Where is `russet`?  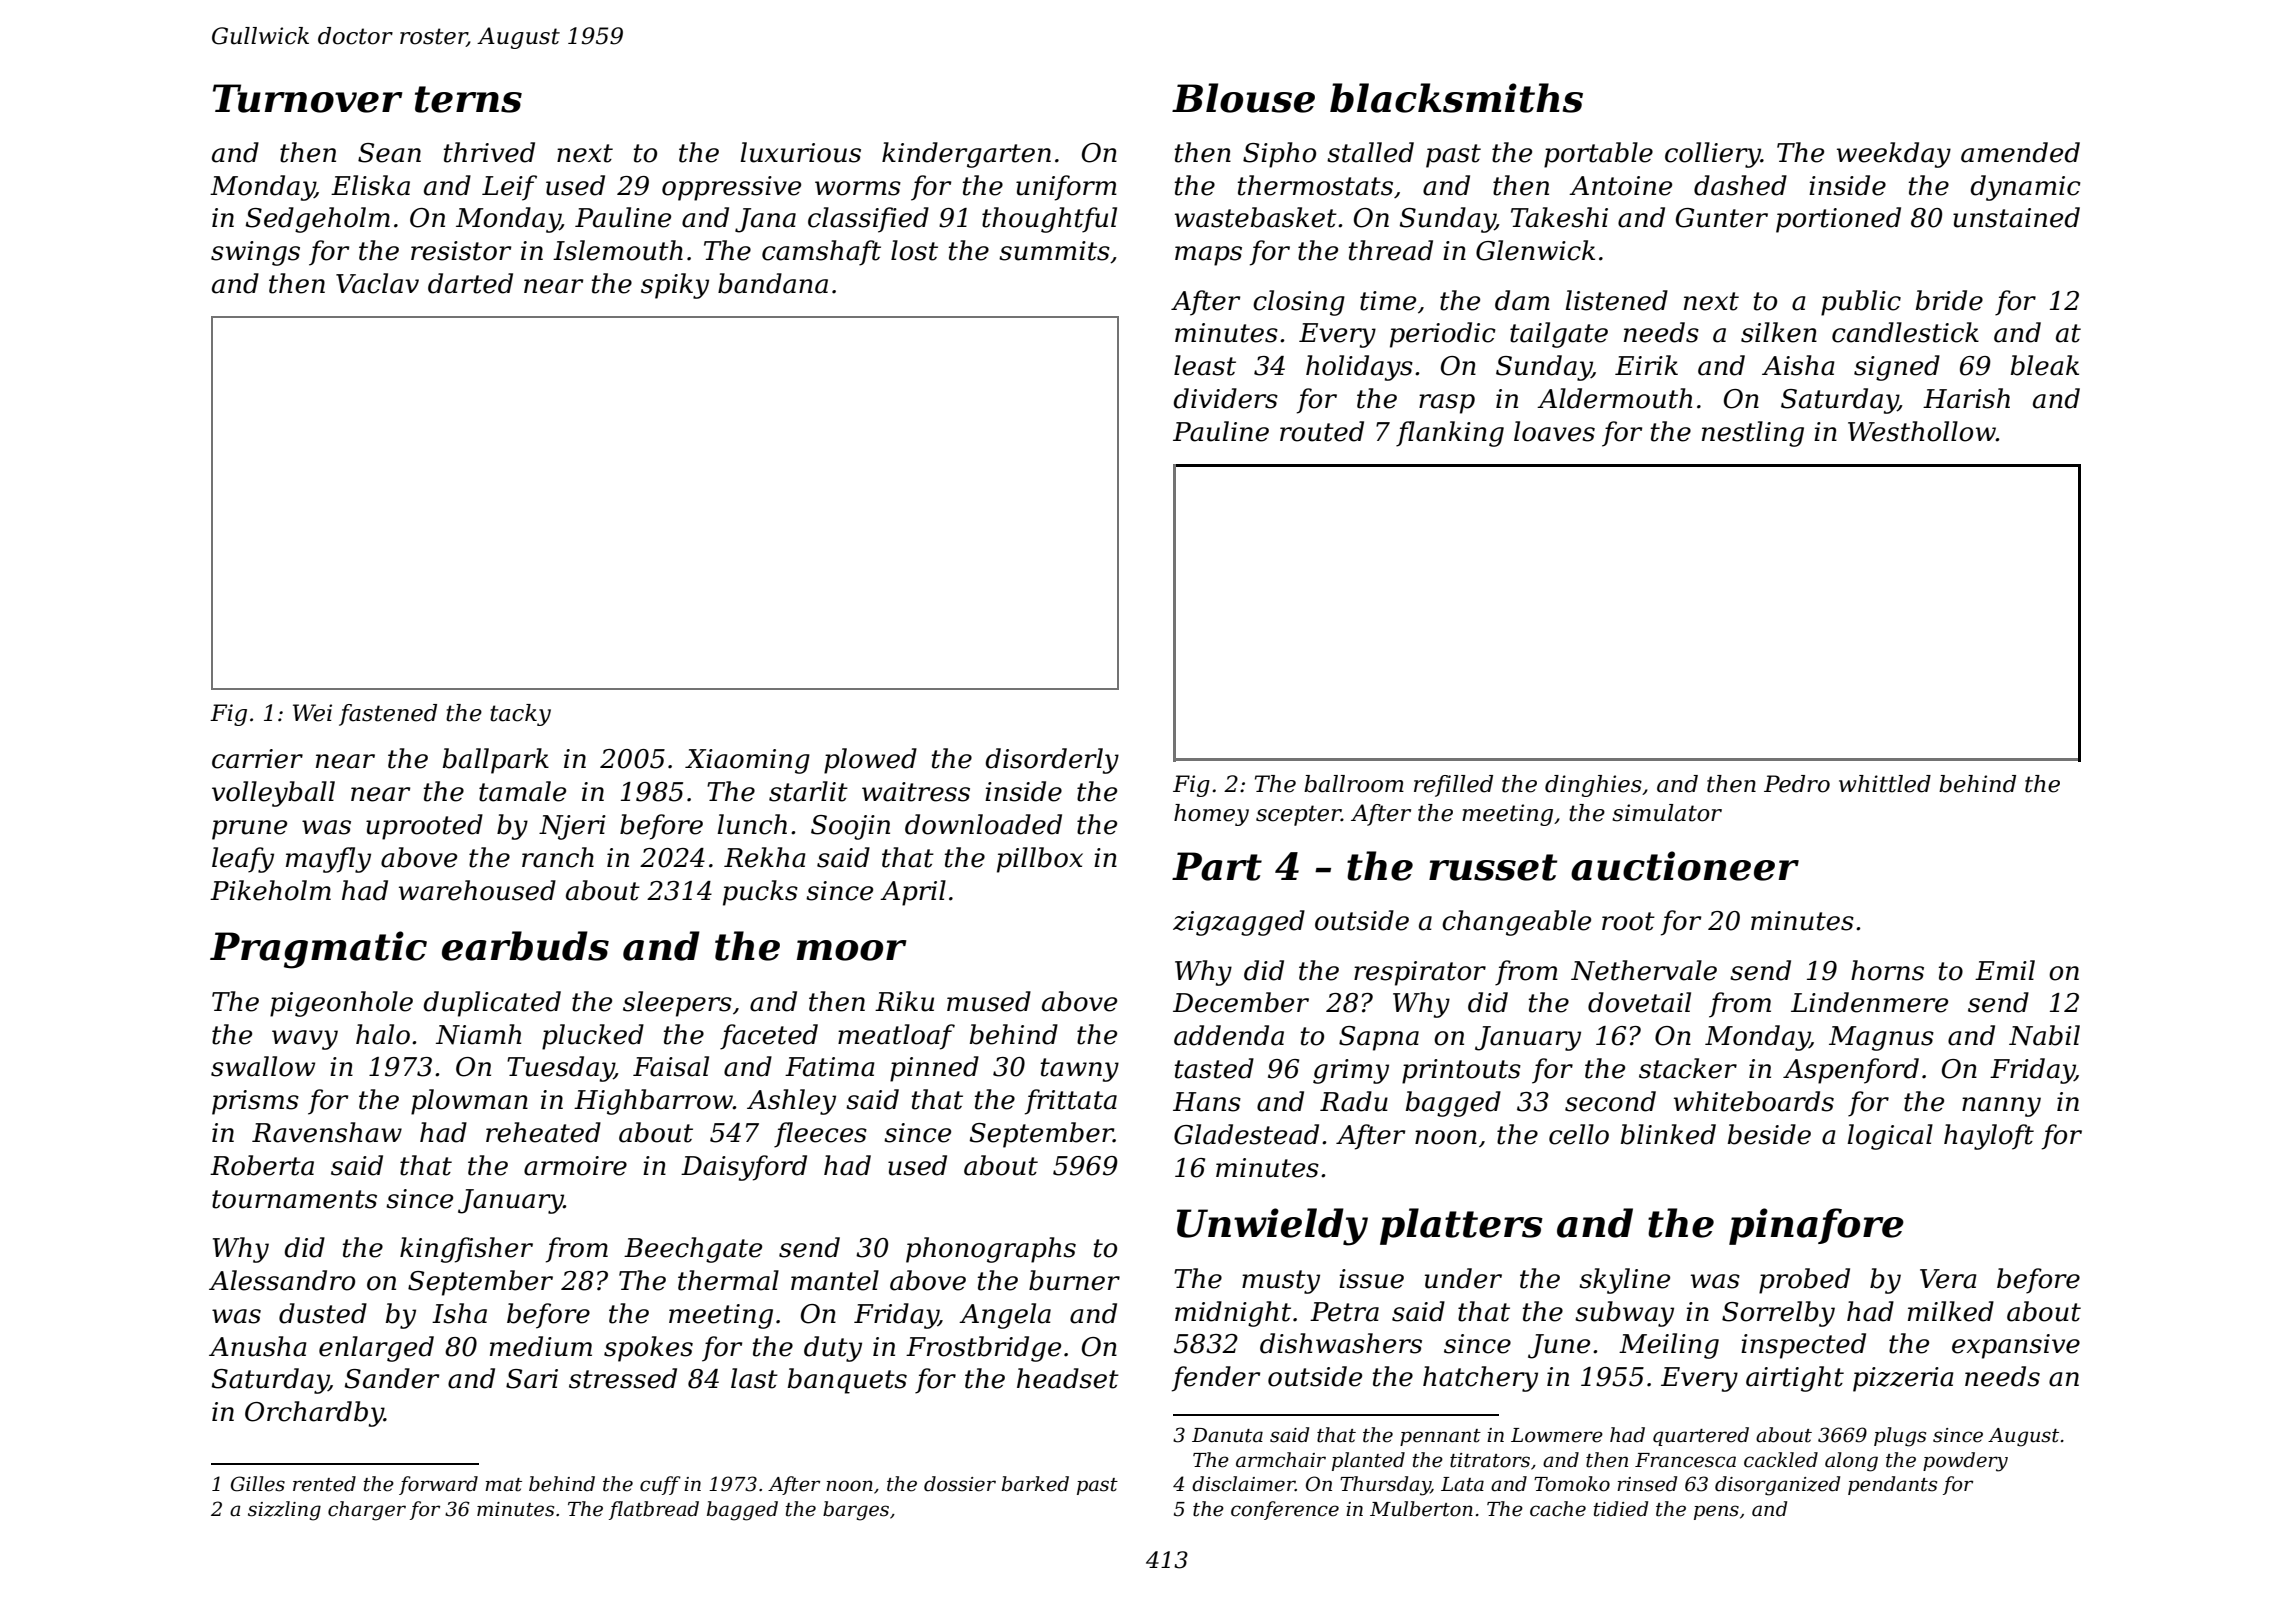
russet is located at coordinates (1493, 867).
